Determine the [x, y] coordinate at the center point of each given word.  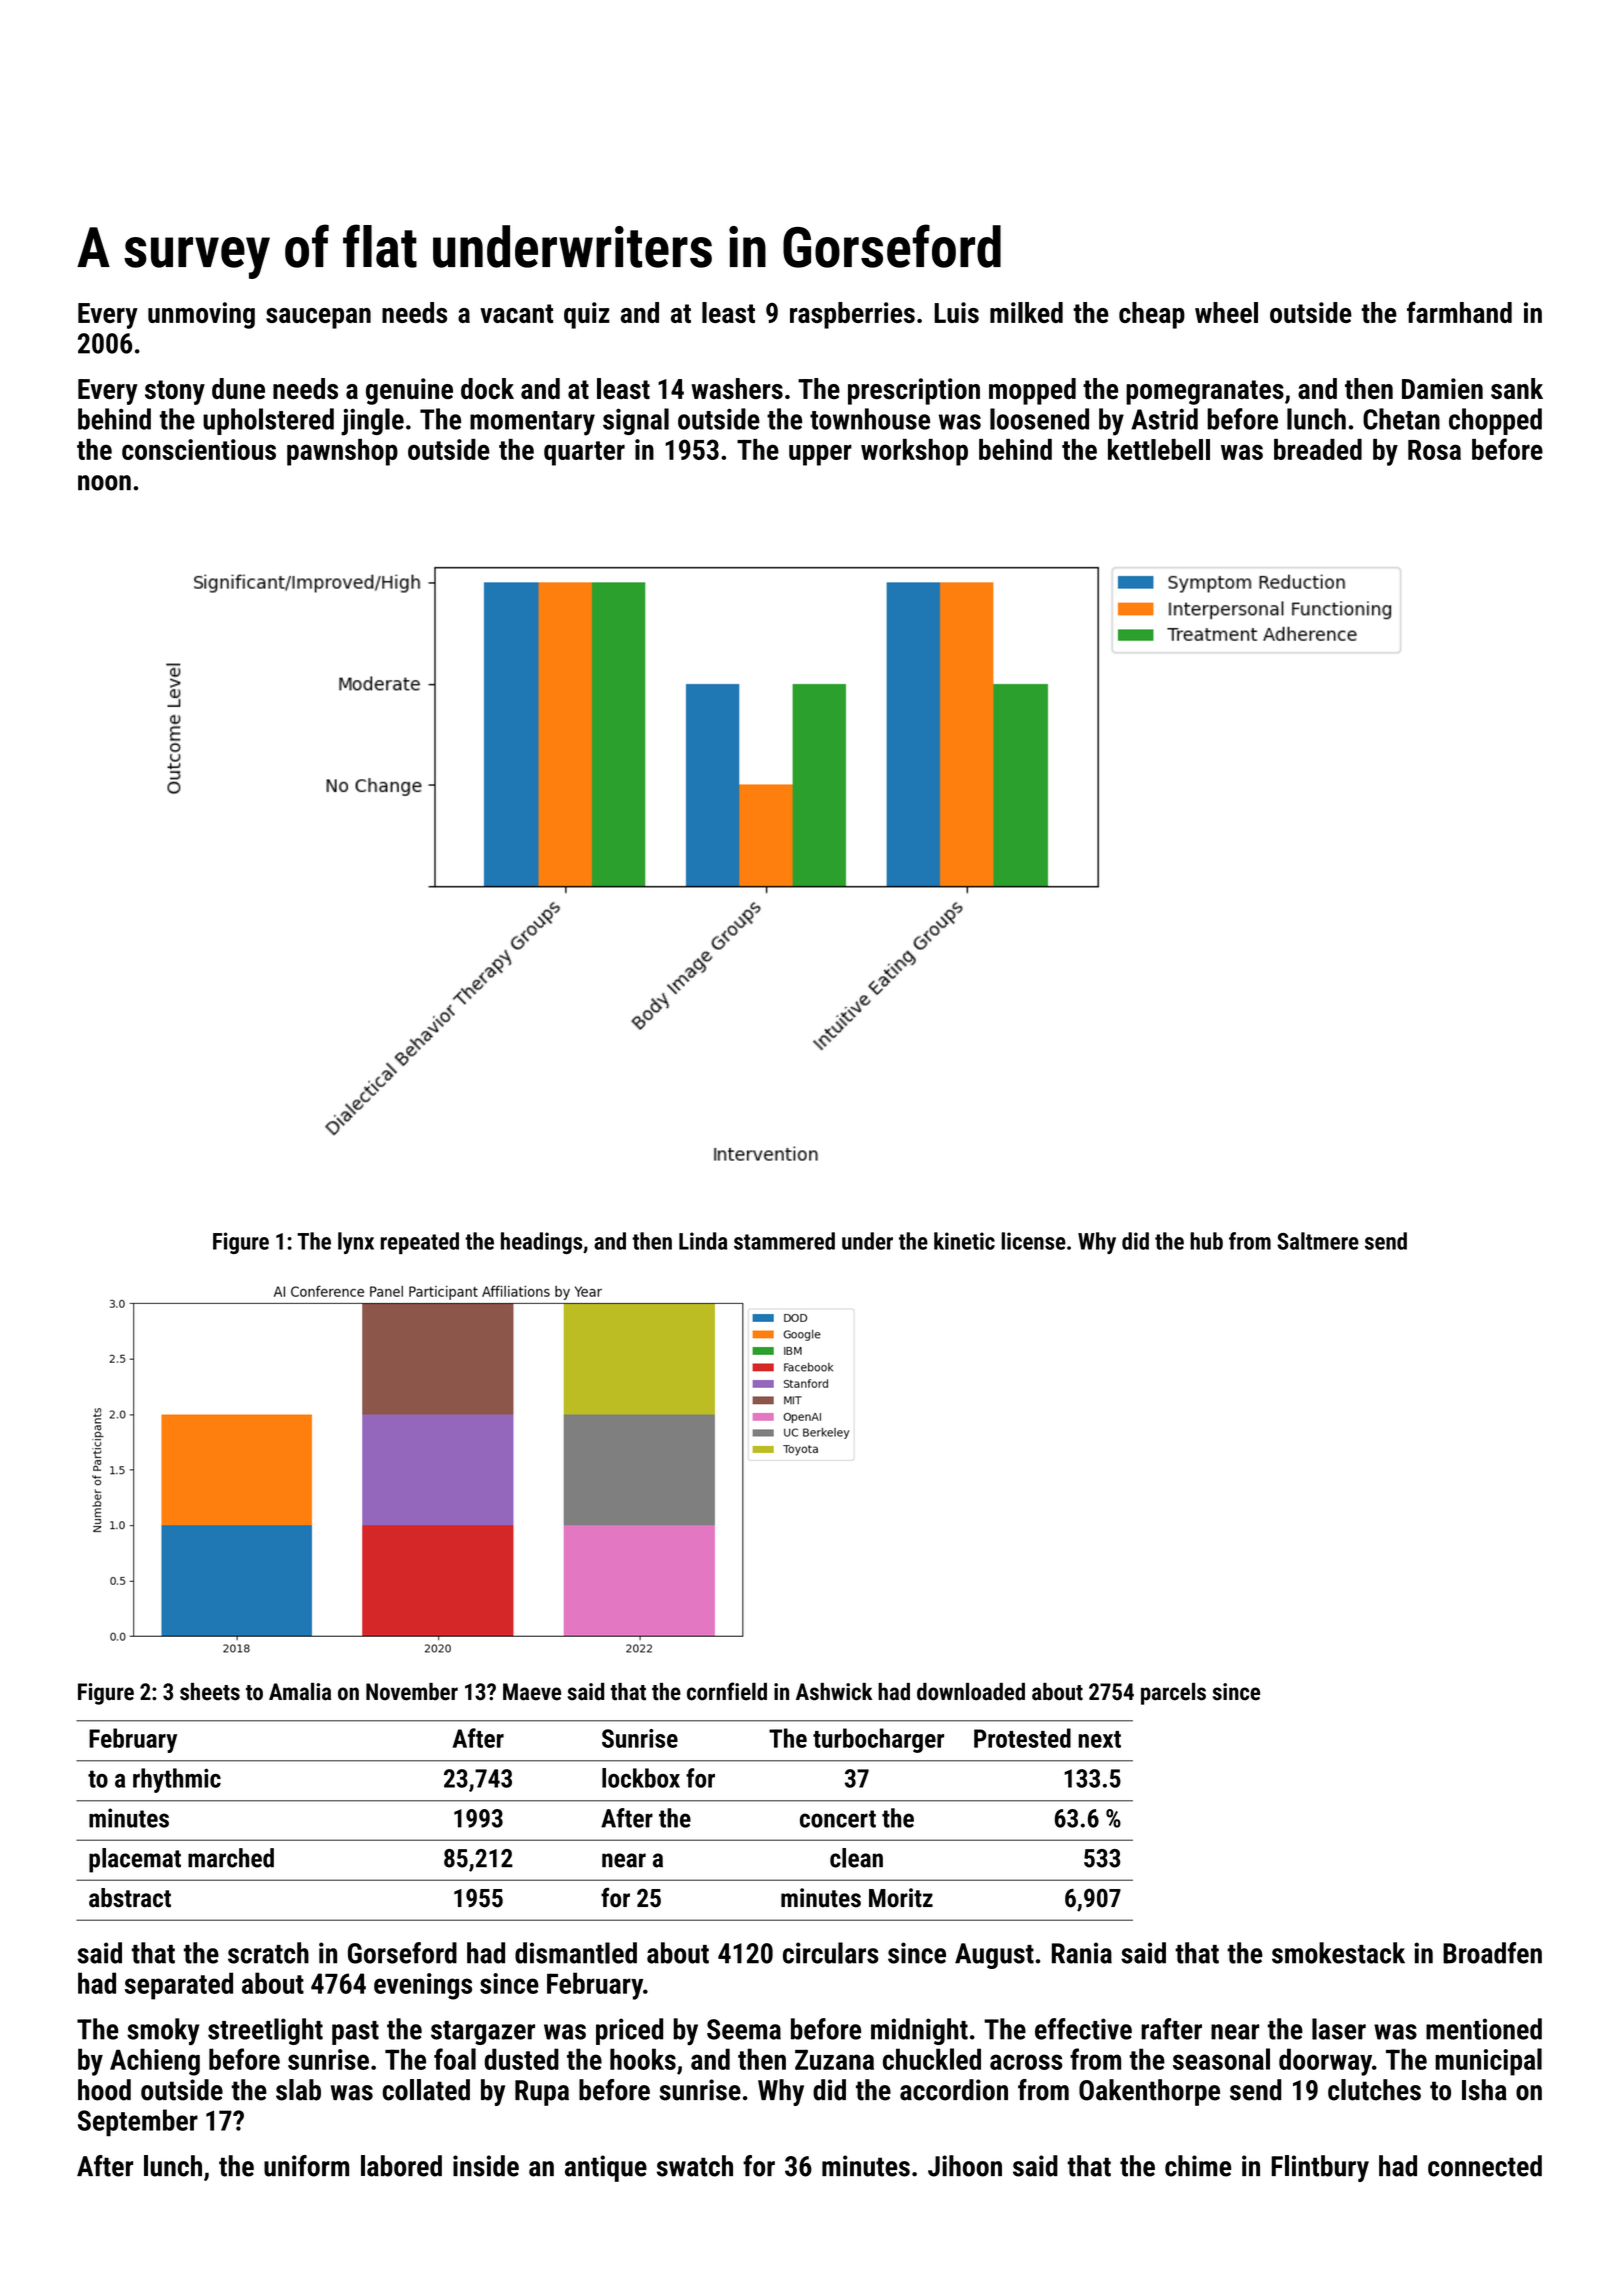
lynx [356, 1243]
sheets [210, 1692]
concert [838, 1819]
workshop [914, 452]
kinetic [964, 1241]
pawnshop [342, 452]
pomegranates [1205, 392]
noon [104, 483]
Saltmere [1318, 1241]
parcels [1173, 1694]
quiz [587, 315]
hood [104, 2090]
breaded [1318, 449]
